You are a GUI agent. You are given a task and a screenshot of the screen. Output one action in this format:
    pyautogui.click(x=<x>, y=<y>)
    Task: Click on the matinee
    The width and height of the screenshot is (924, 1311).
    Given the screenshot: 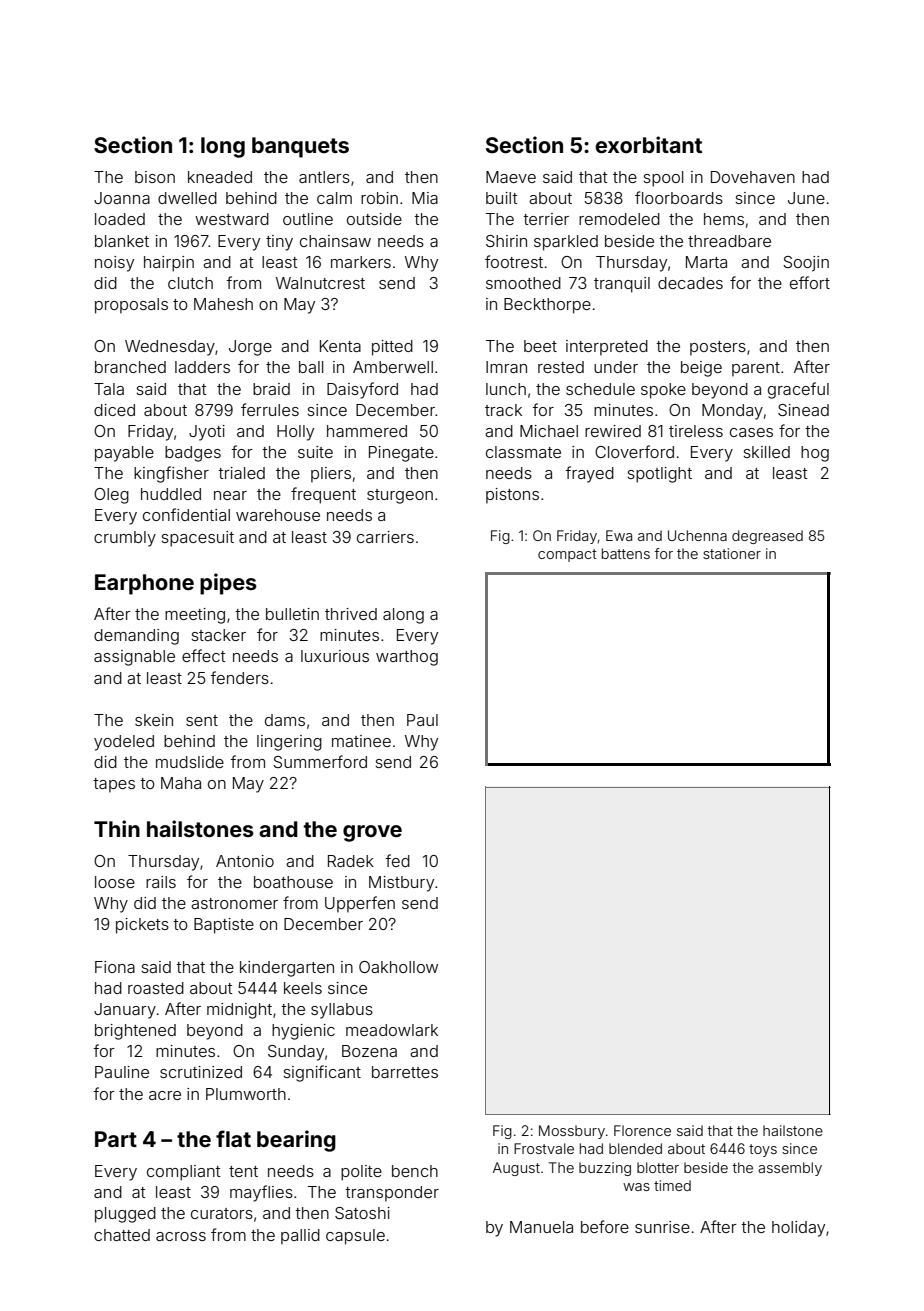 What is the action you would take?
    pyautogui.click(x=361, y=741)
